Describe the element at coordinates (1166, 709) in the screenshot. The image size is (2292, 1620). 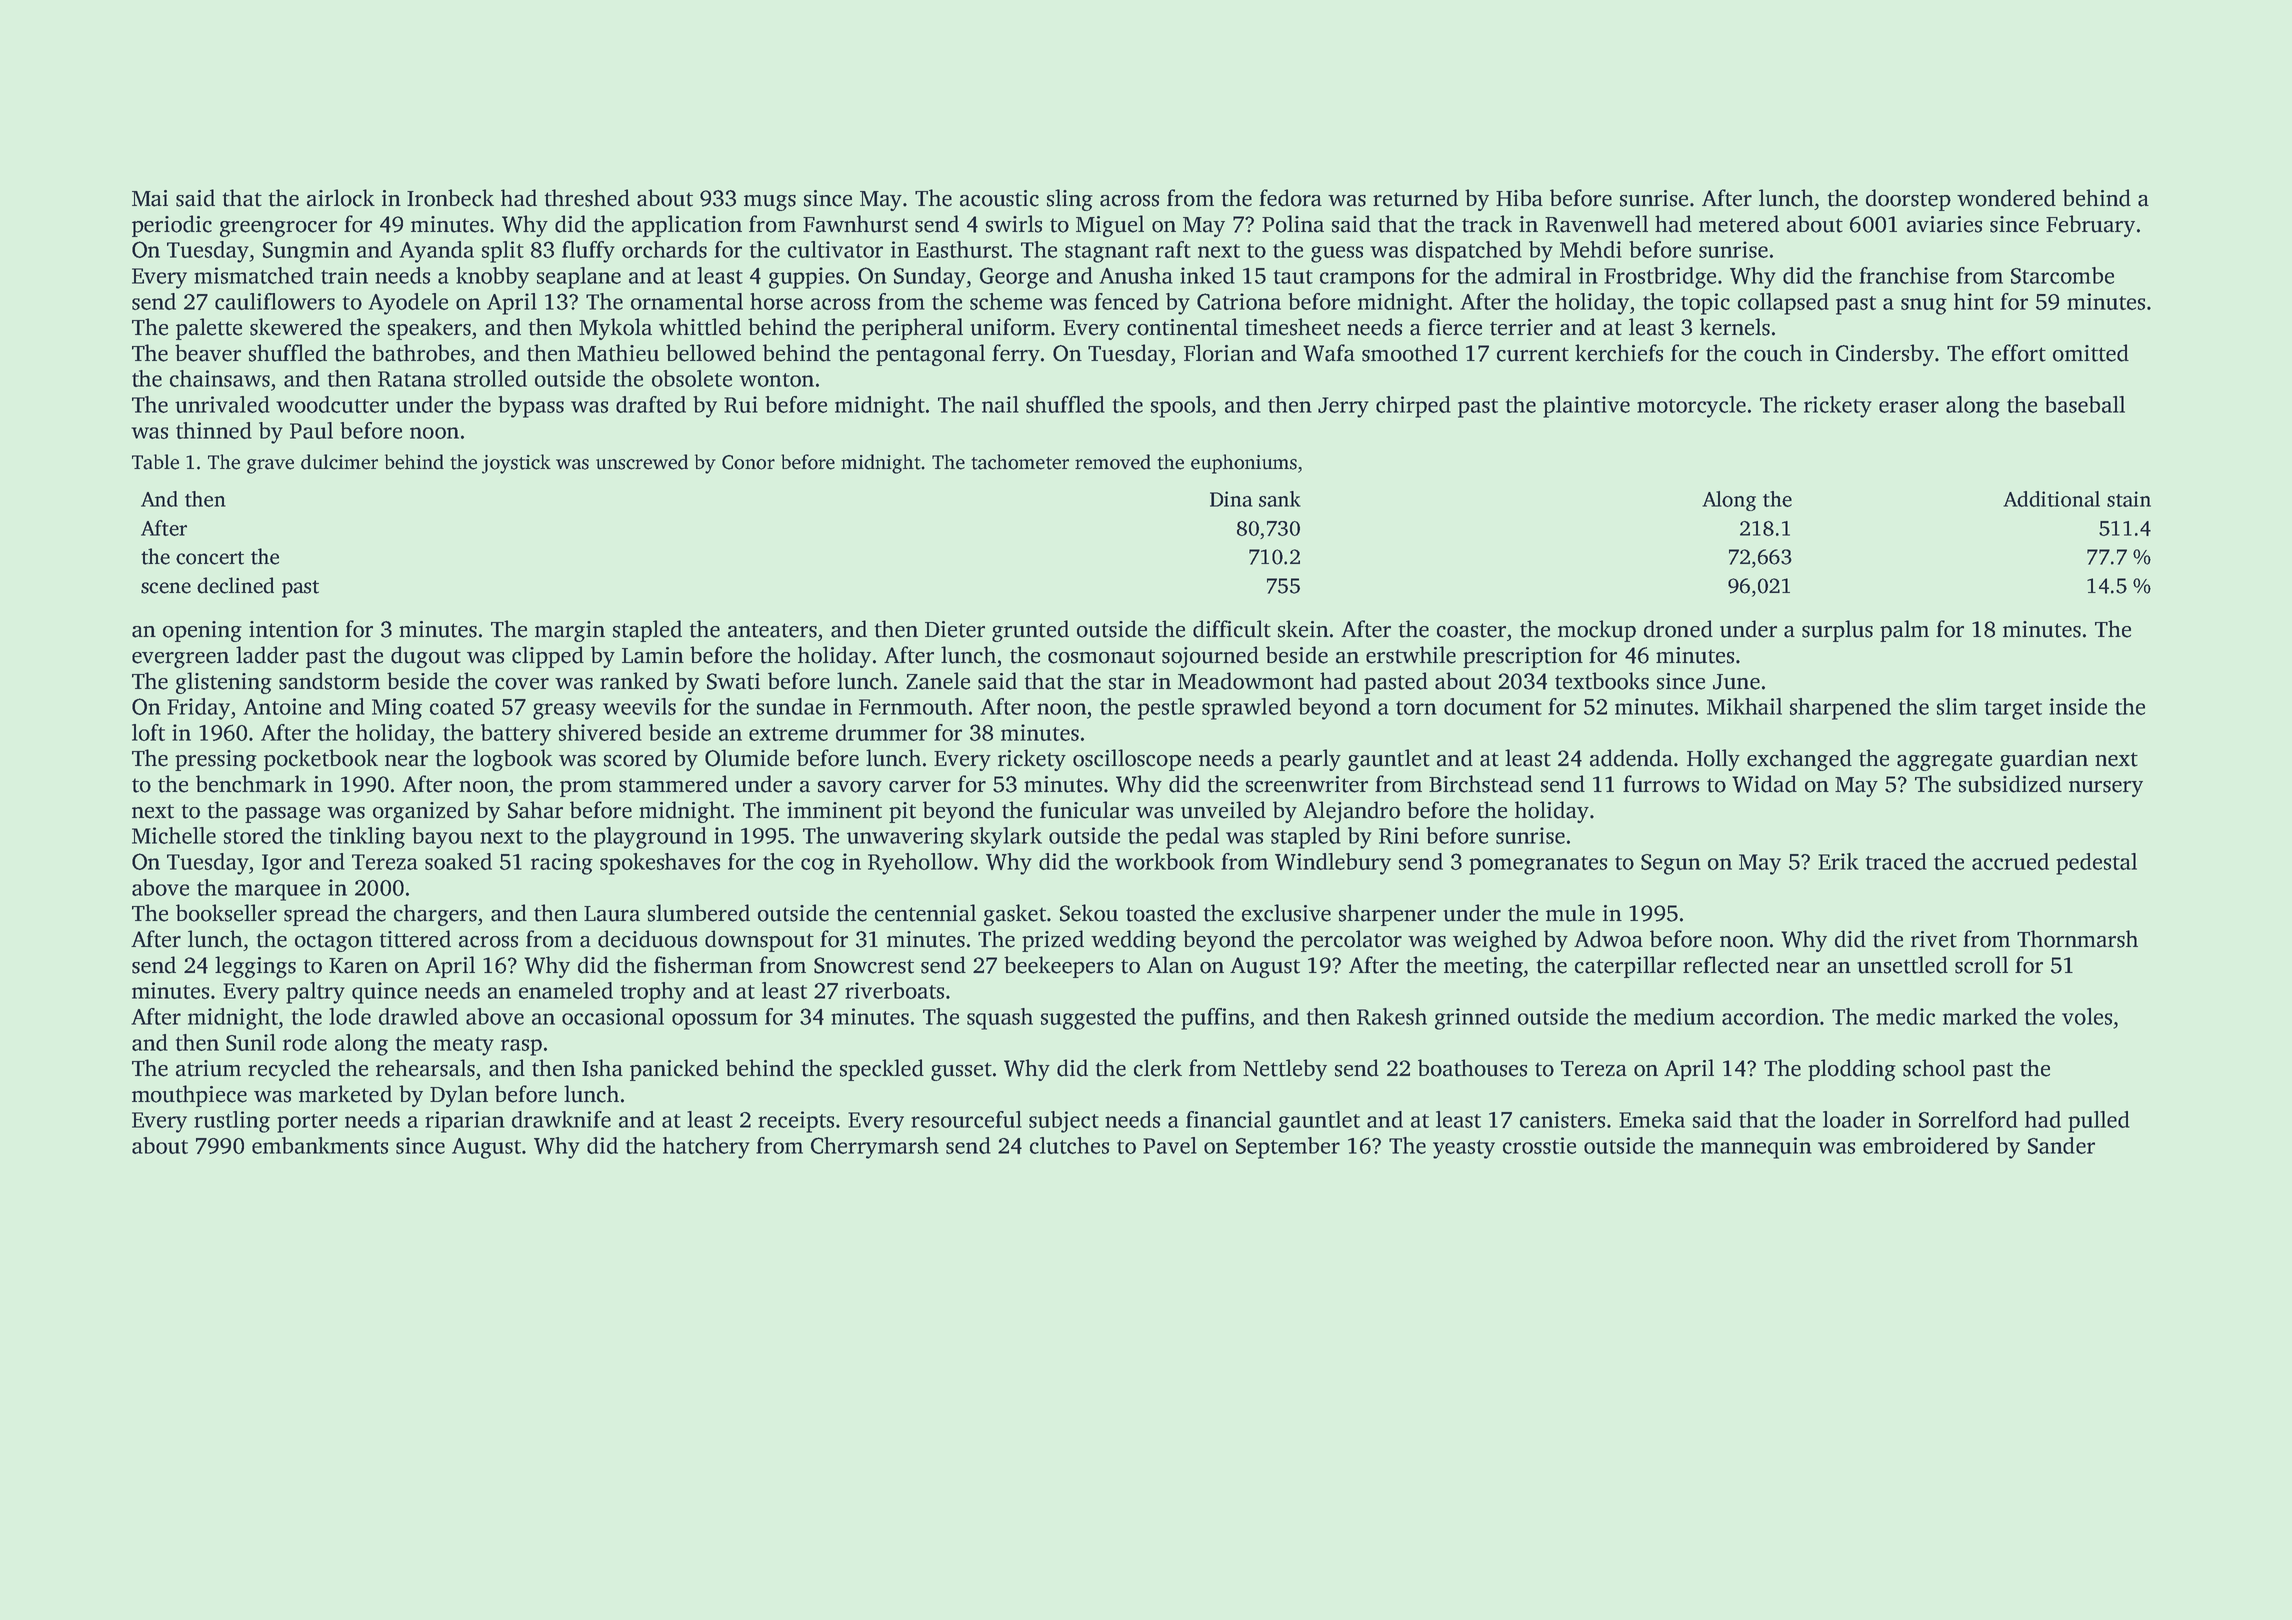
I see `pestle` at that location.
